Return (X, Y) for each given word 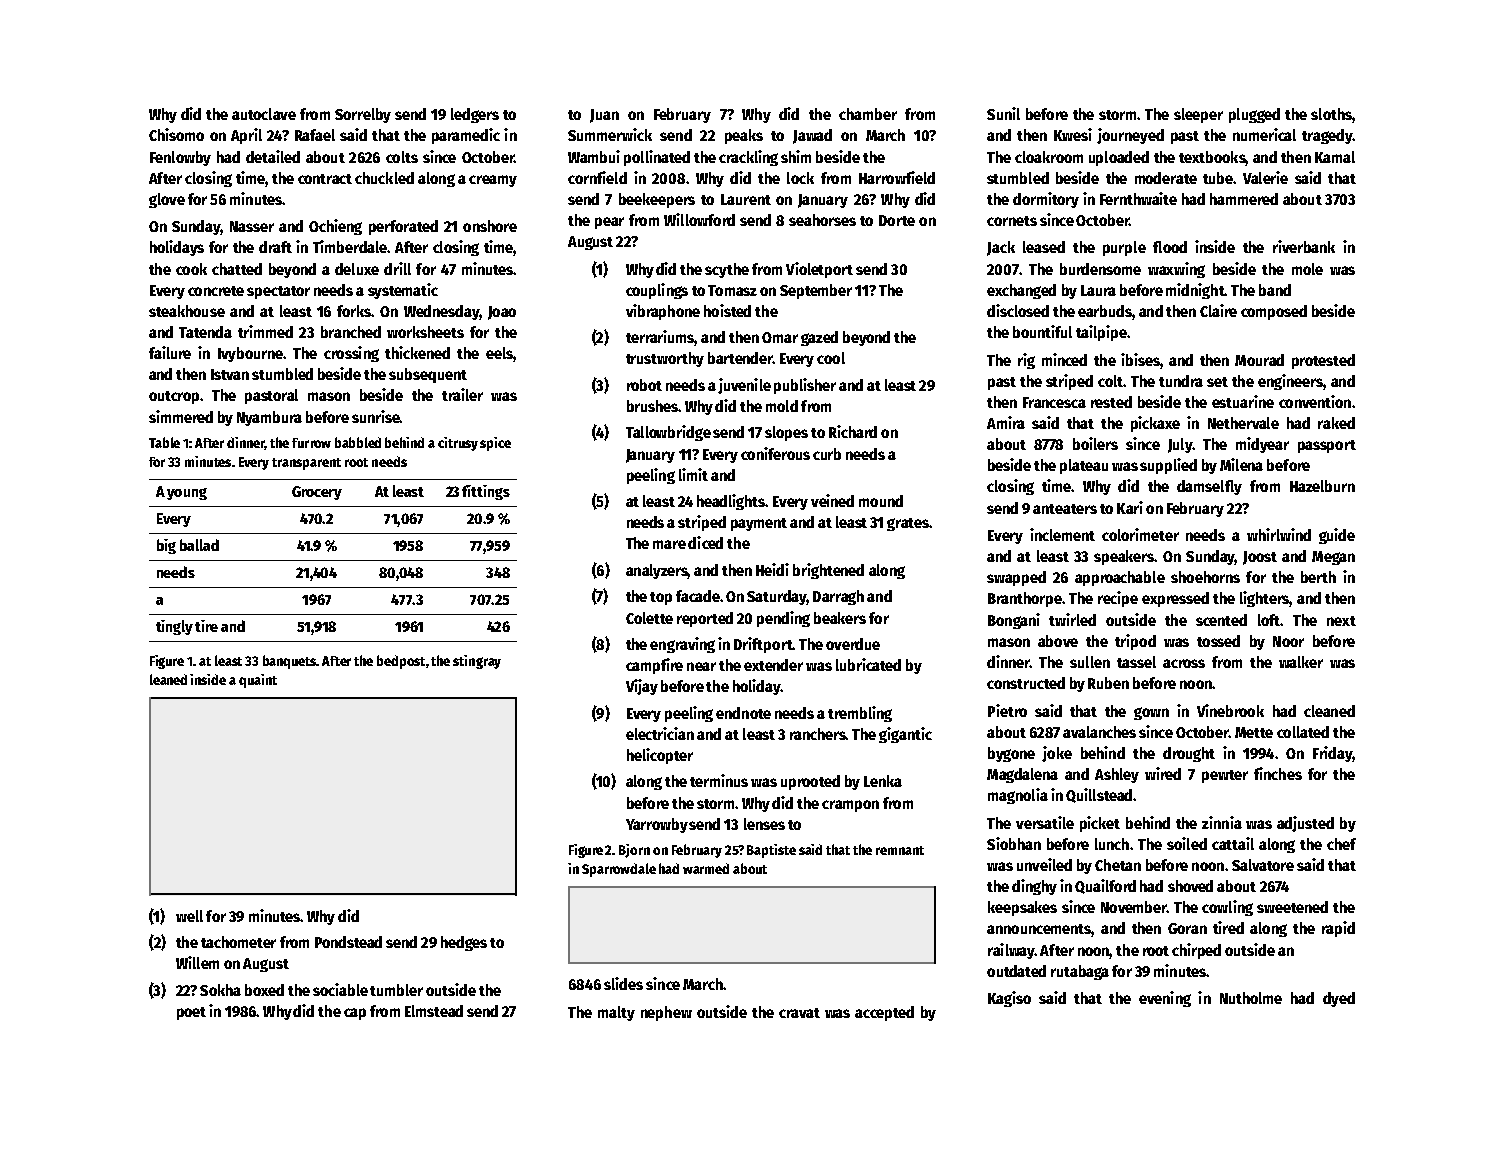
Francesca (1054, 402)
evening (1165, 999)
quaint (258, 681)
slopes (786, 433)
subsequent (428, 375)
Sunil (1003, 113)
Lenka (883, 781)
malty (616, 1013)
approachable (1120, 578)
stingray (477, 662)
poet (191, 1013)
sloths (1331, 114)
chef (1341, 844)
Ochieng (335, 227)
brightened (828, 571)
